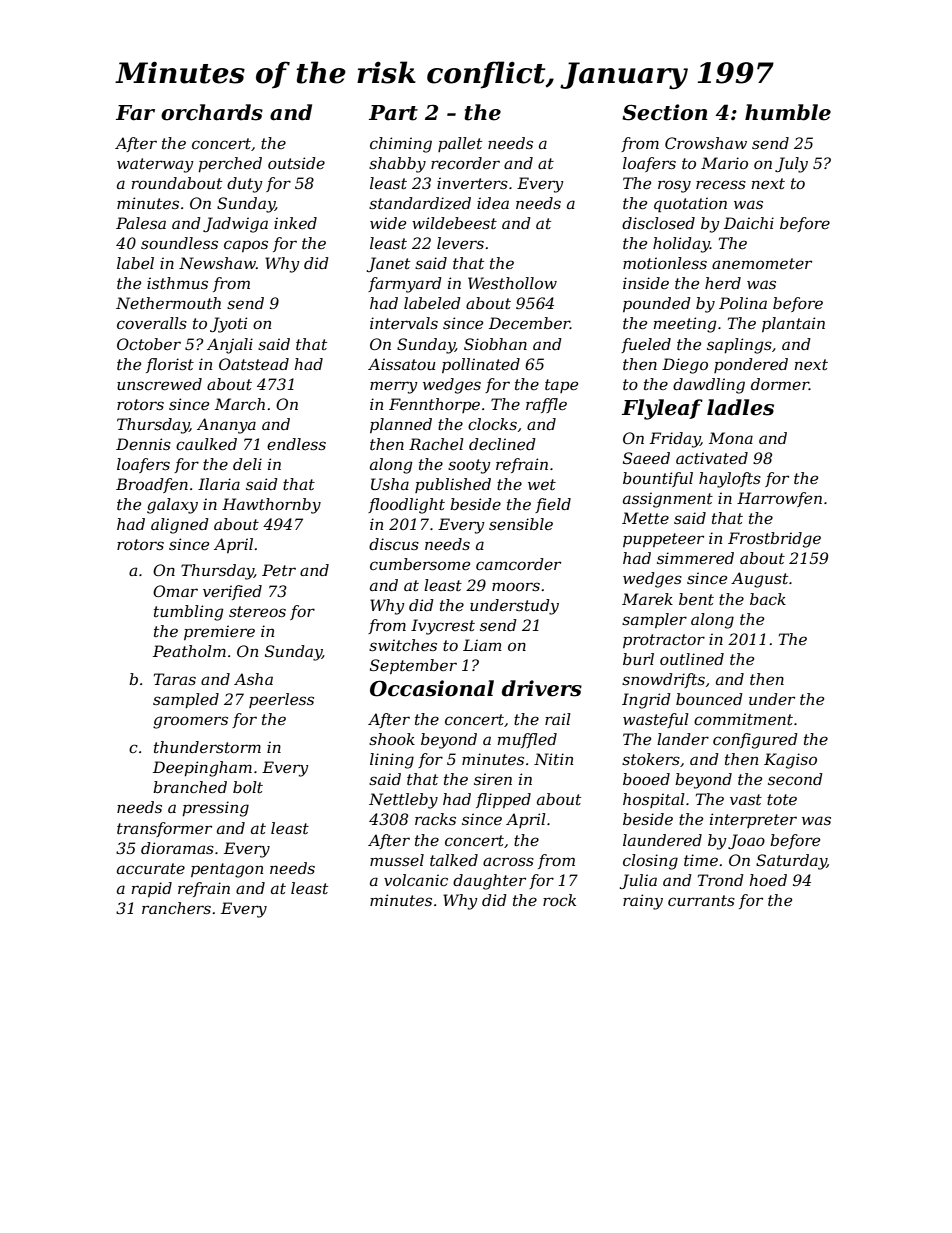  What do you see at coordinates (559, 900) in the screenshot?
I see `rock` at bounding box center [559, 900].
